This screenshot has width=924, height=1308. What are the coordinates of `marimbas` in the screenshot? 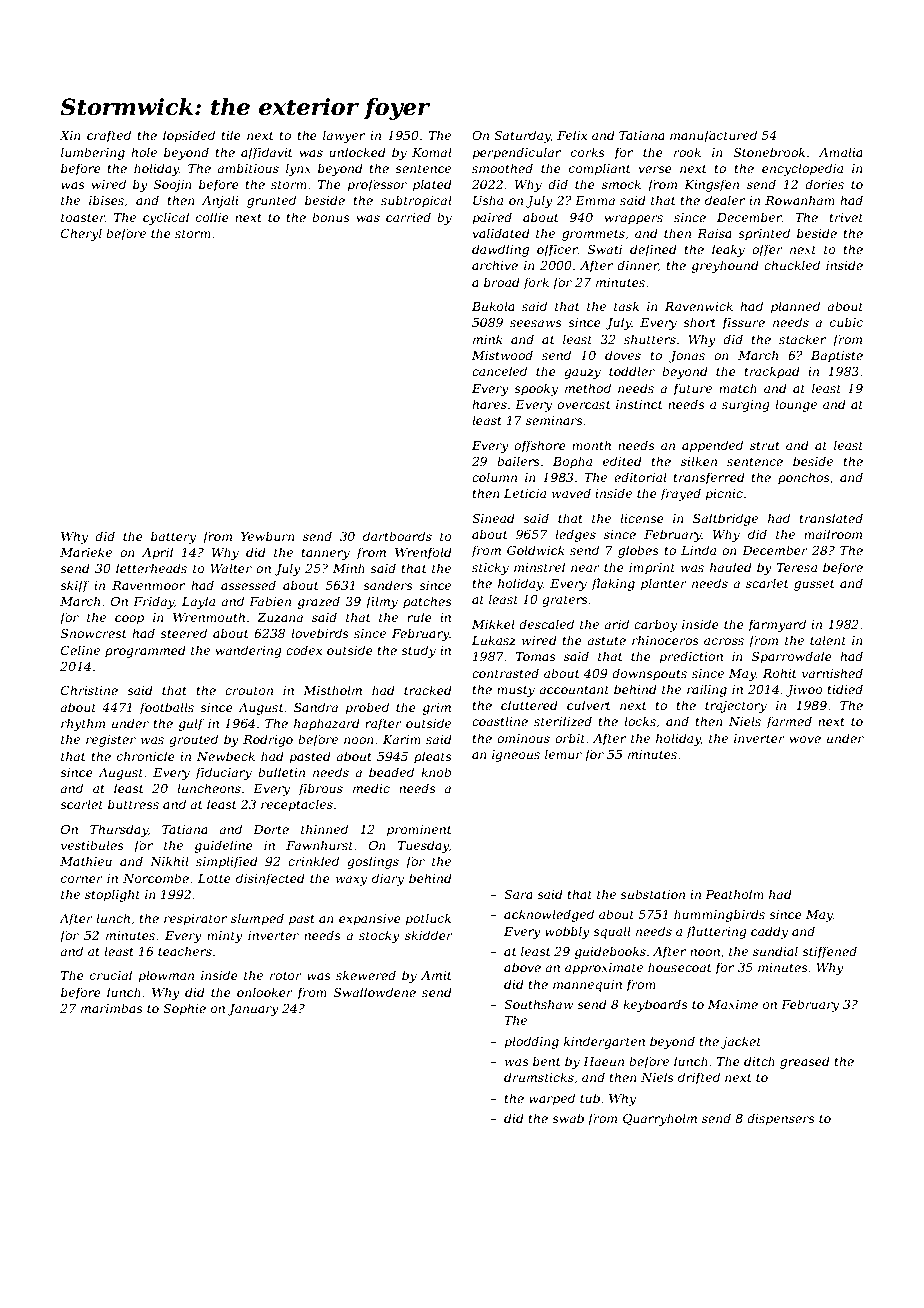 It's located at (112, 1008).
